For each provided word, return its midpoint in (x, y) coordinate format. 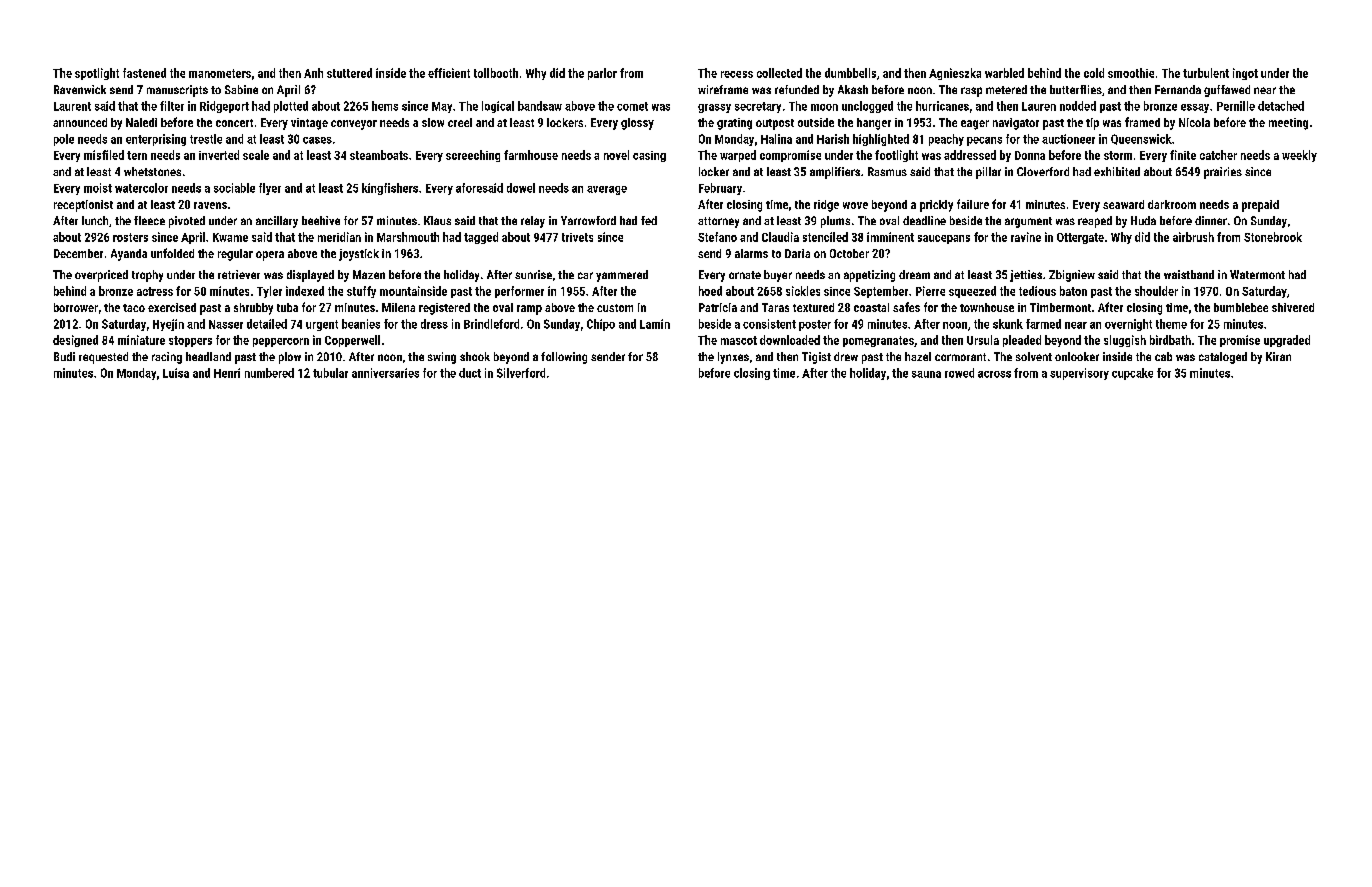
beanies (361, 324)
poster (815, 325)
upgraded (1287, 341)
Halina (776, 139)
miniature (141, 340)
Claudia (780, 237)
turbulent (1206, 73)
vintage (309, 124)
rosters (130, 237)
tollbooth (496, 73)
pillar (988, 173)
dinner (1211, 220)
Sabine (241, 89)
